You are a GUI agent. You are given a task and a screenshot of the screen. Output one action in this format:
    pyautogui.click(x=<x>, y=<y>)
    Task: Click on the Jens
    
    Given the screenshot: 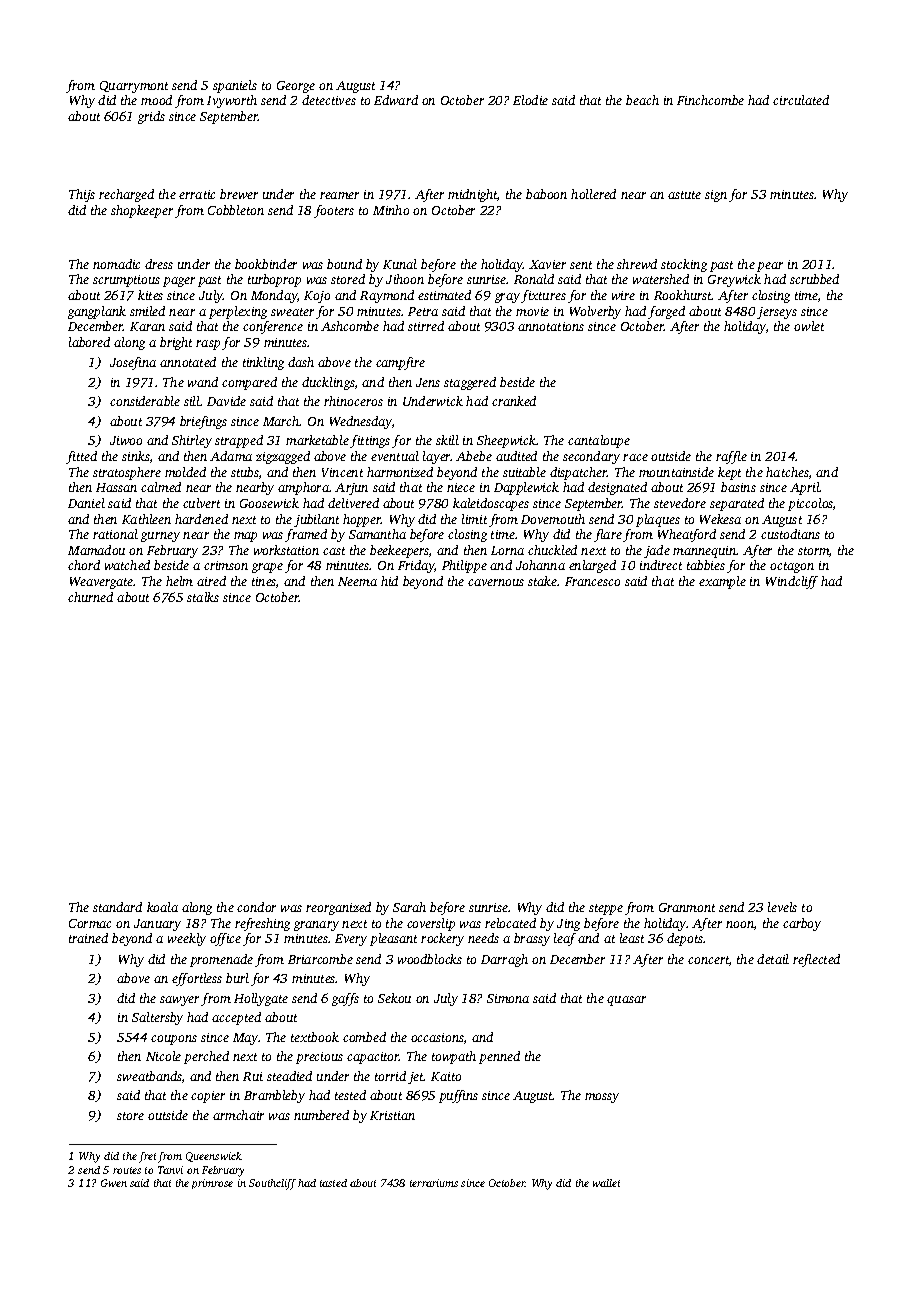 What is the action you would take?
    pyautogui.click(x=428, y=382)
